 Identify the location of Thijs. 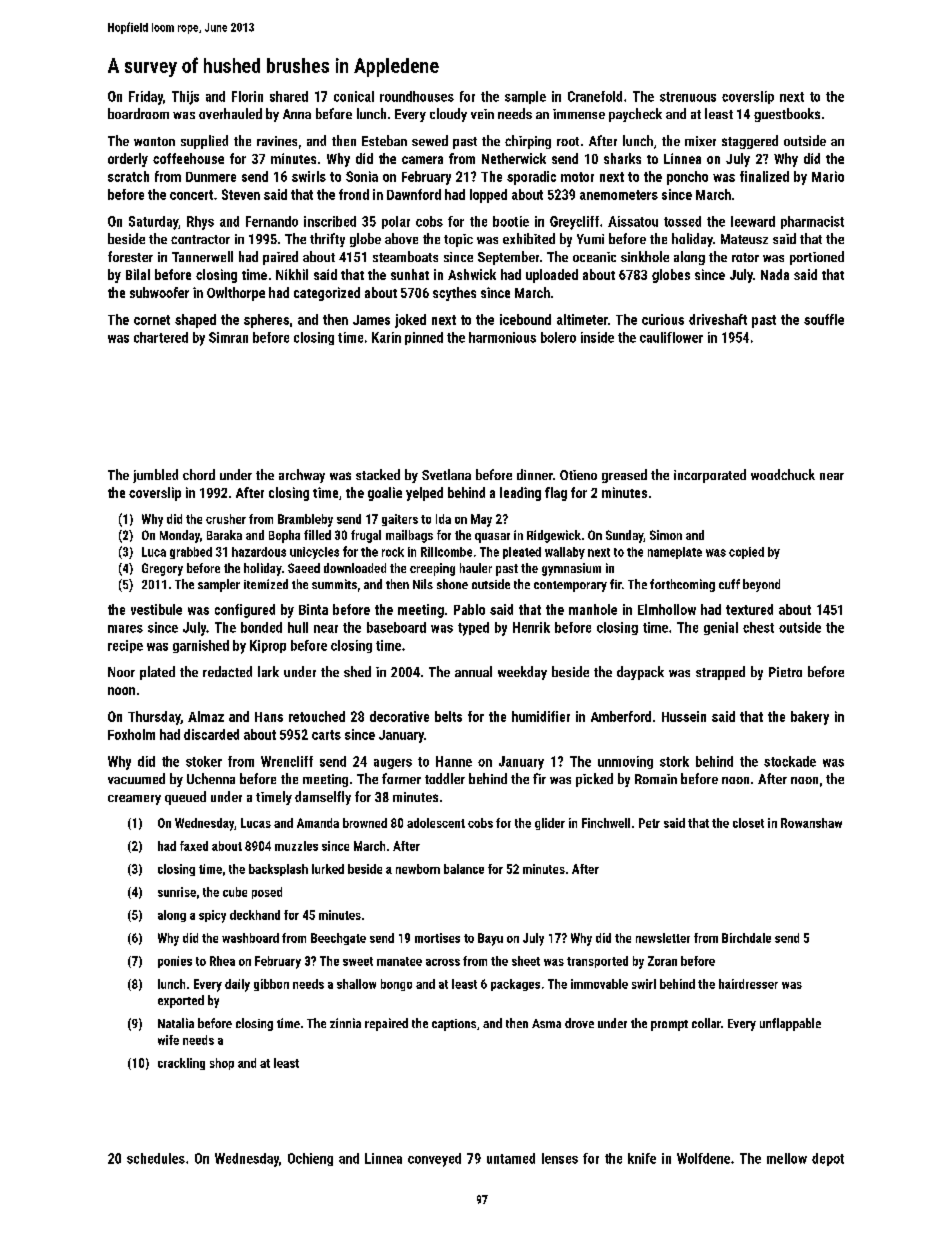
(185, 98).
